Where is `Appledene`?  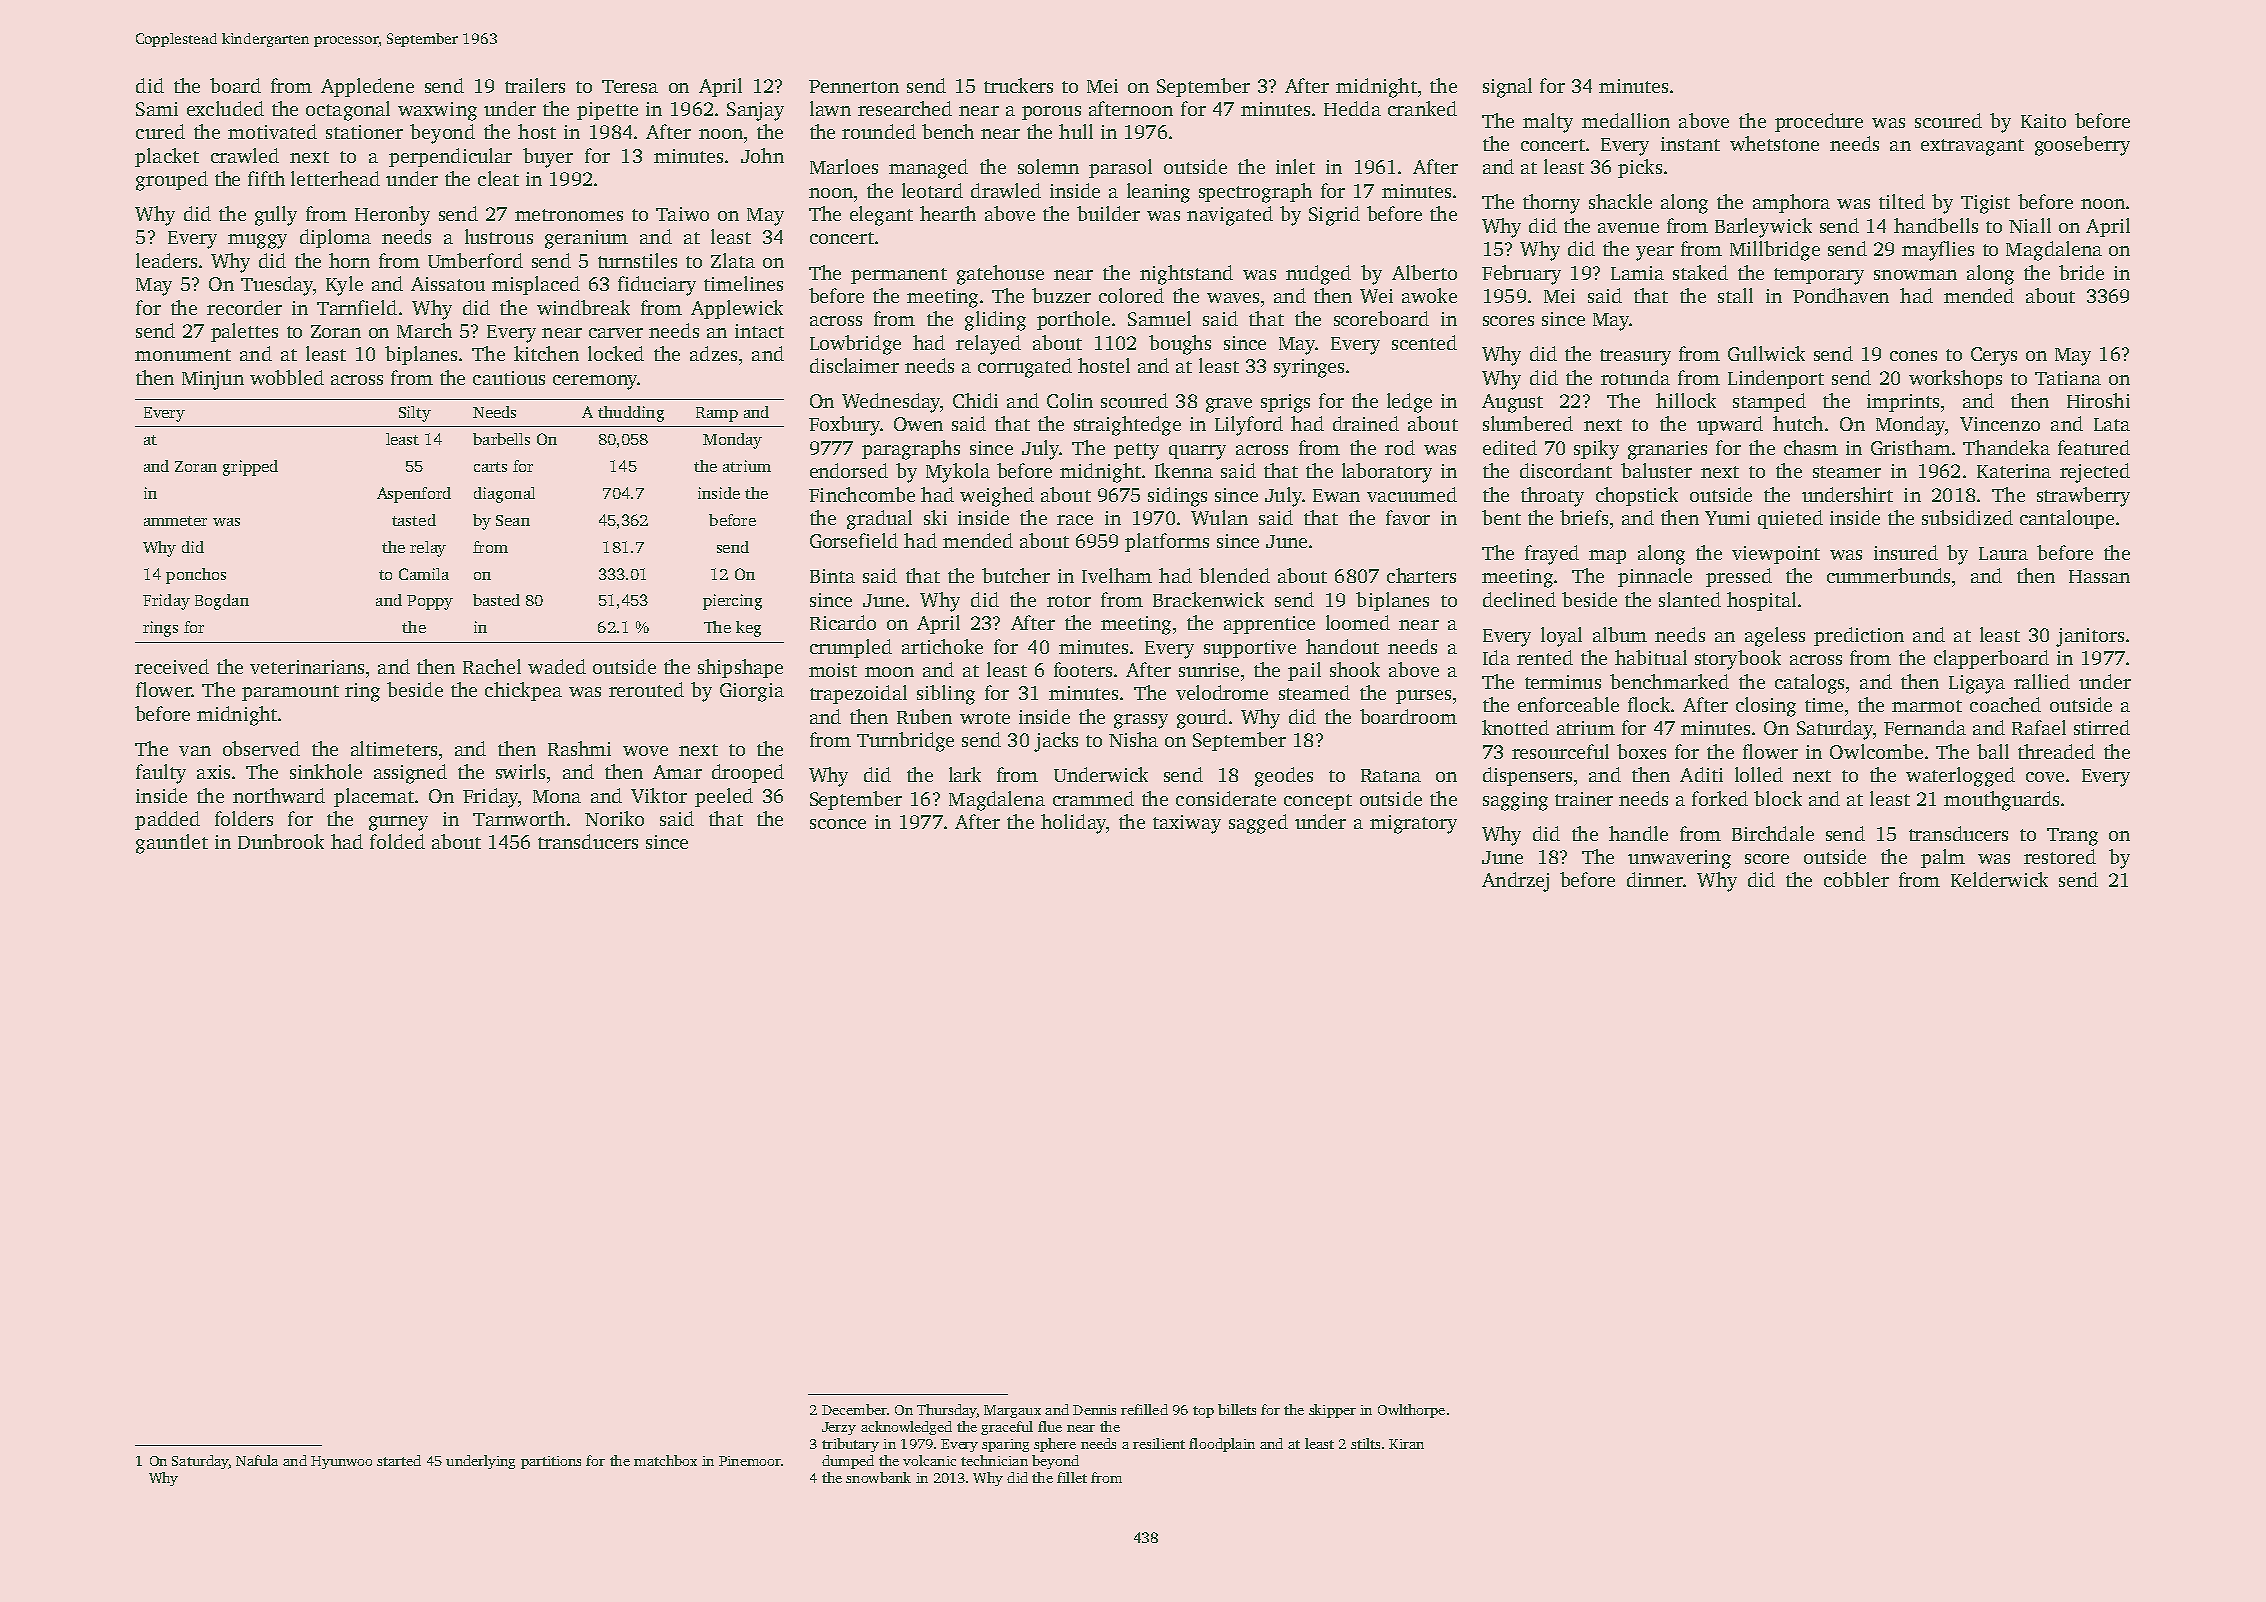
Appledene is located at coordinates (367, 87).
